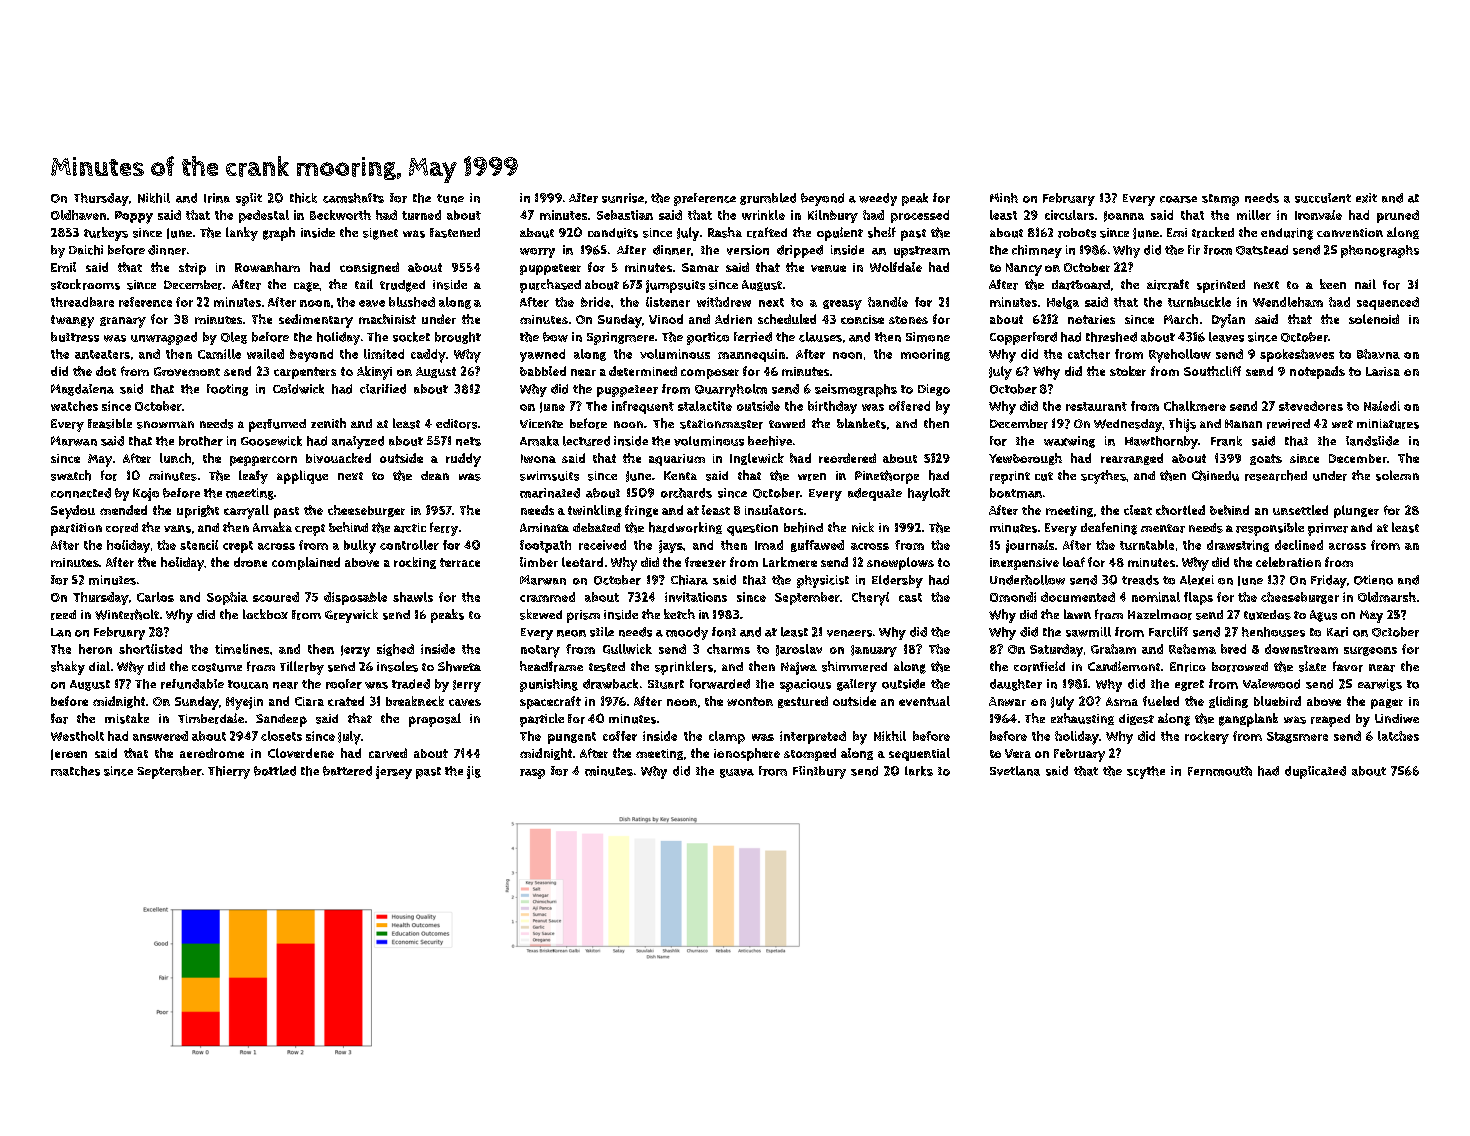 The image size is (1470, 1136). Describe the element at coordinates (897, 581) in the screenshot. I see `Eldersby` at that location.
